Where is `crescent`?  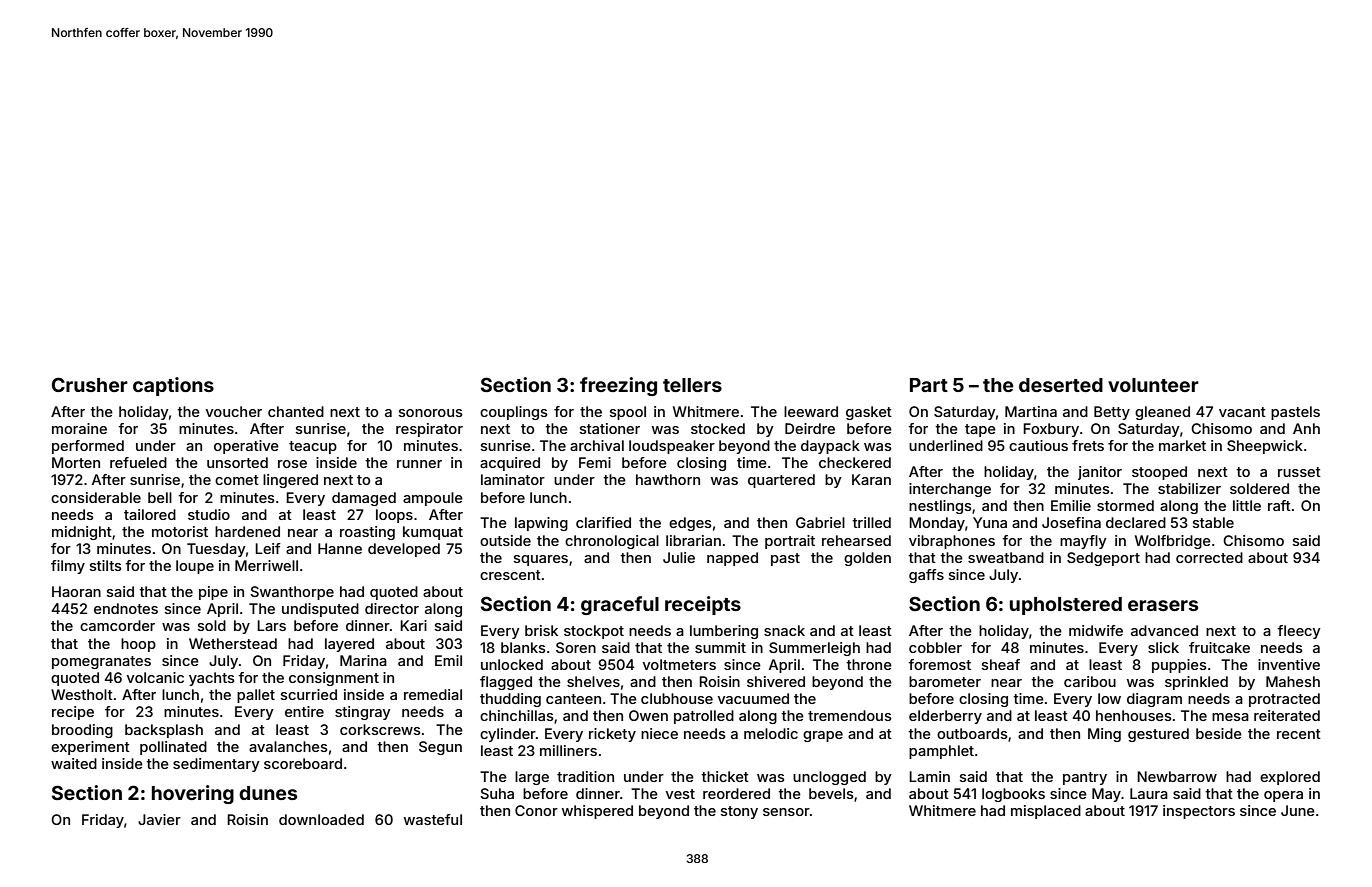 crescent is located at coordinates (510, 575).
